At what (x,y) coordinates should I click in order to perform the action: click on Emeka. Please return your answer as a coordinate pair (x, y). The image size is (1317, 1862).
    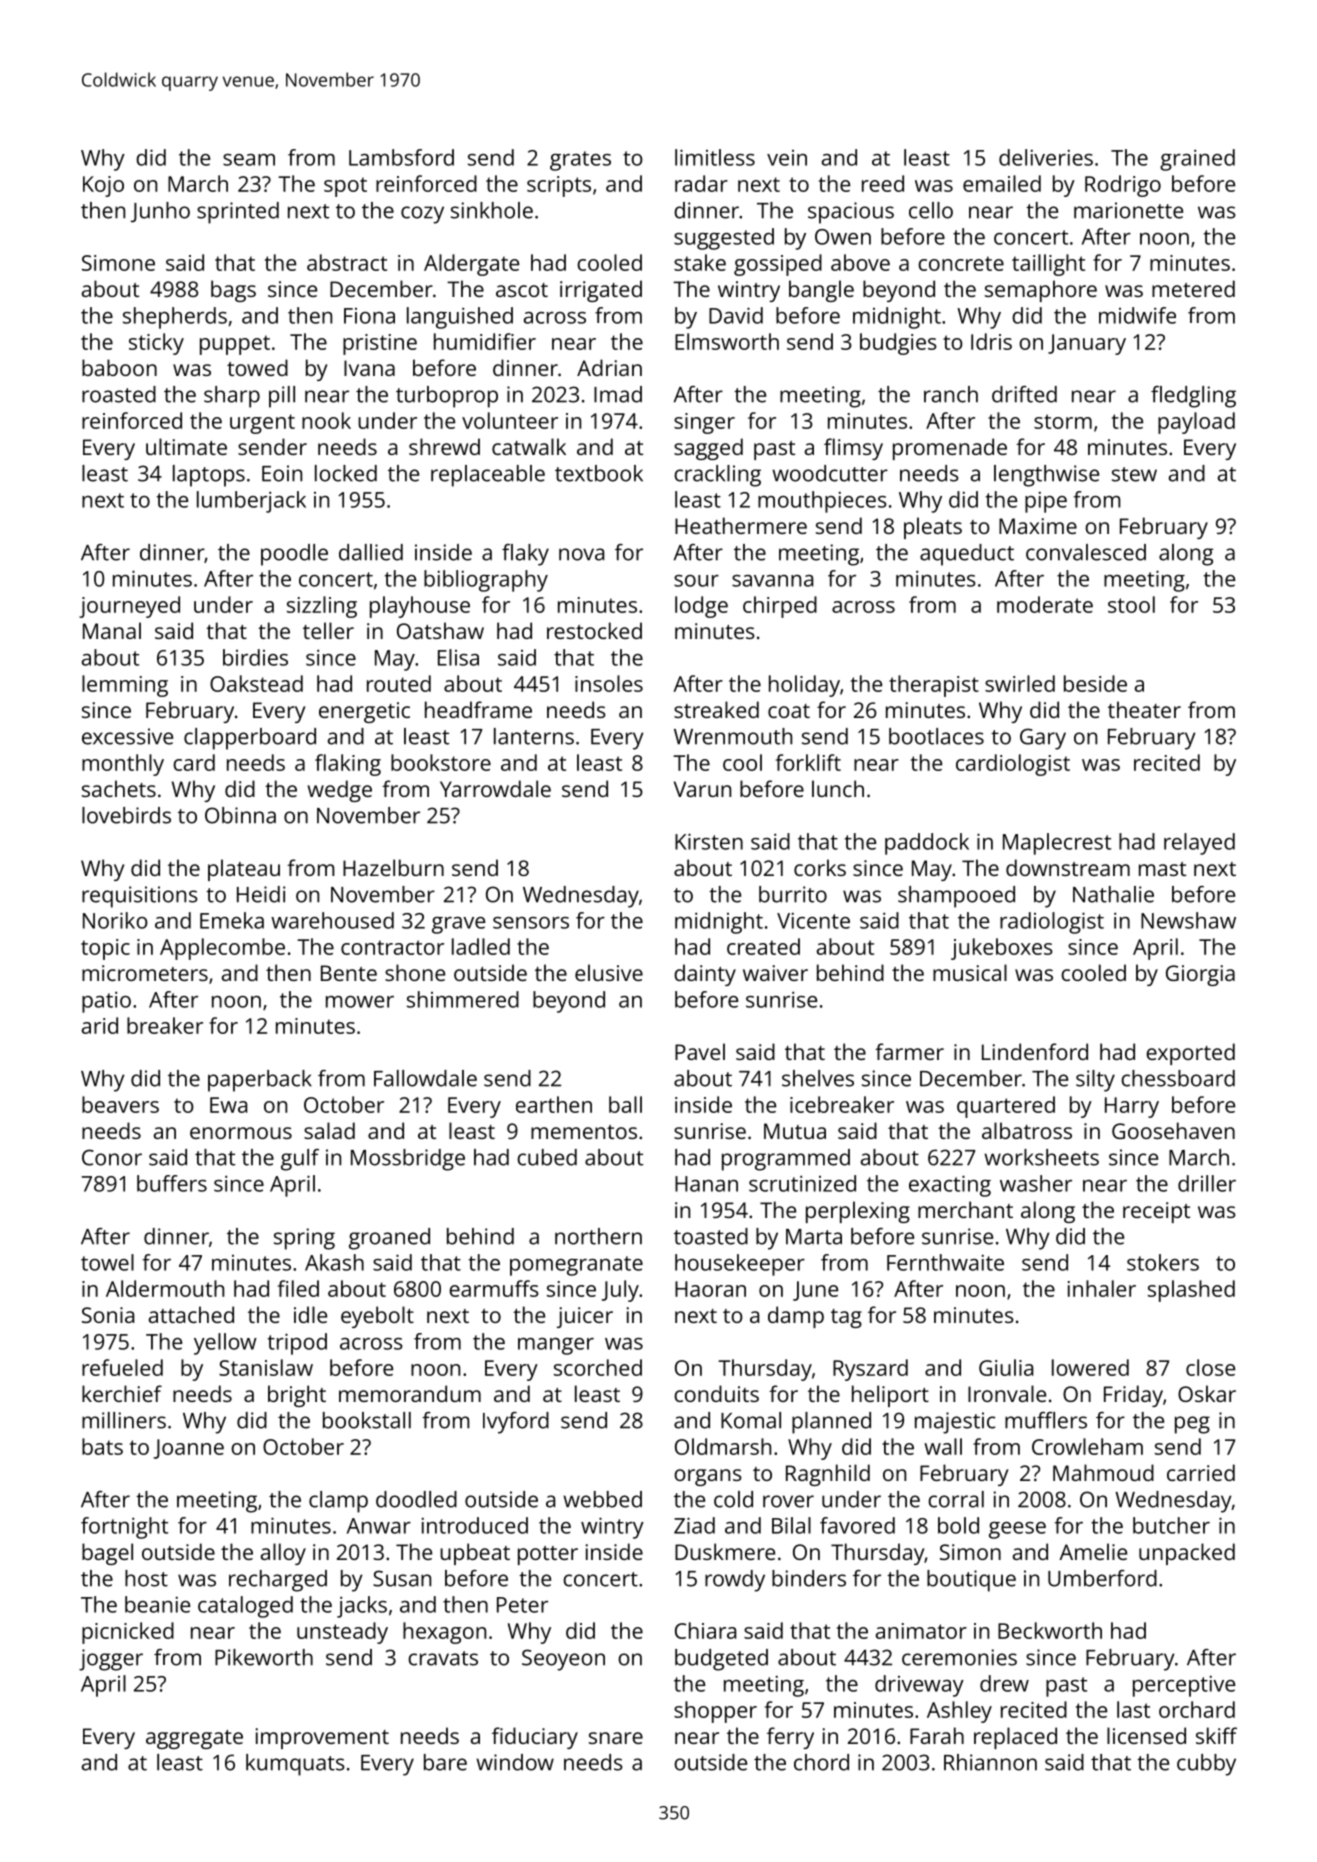
    Looking at the image, I should click on (232, 920).
